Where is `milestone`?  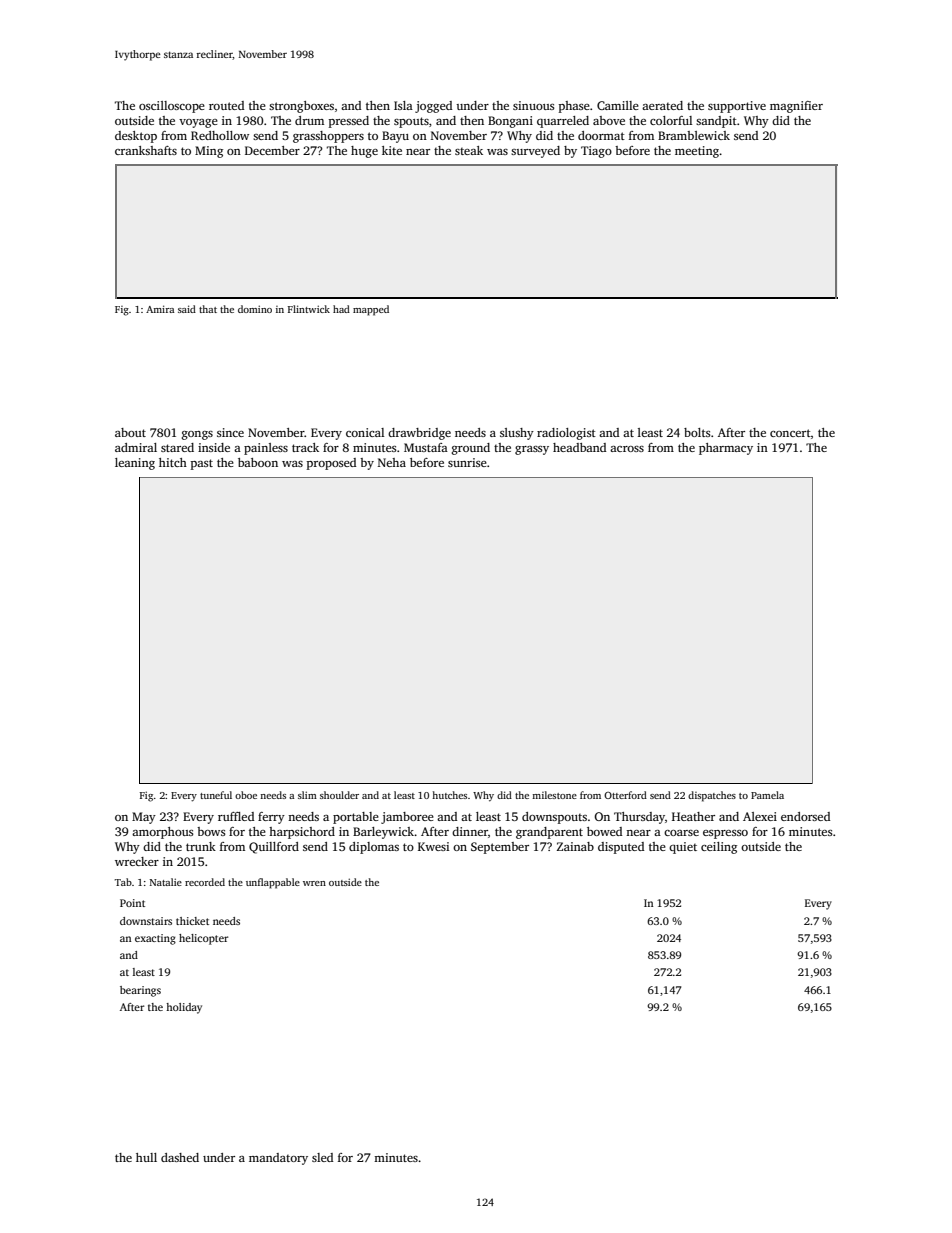
milestone is located at coordinates (554, 795).
